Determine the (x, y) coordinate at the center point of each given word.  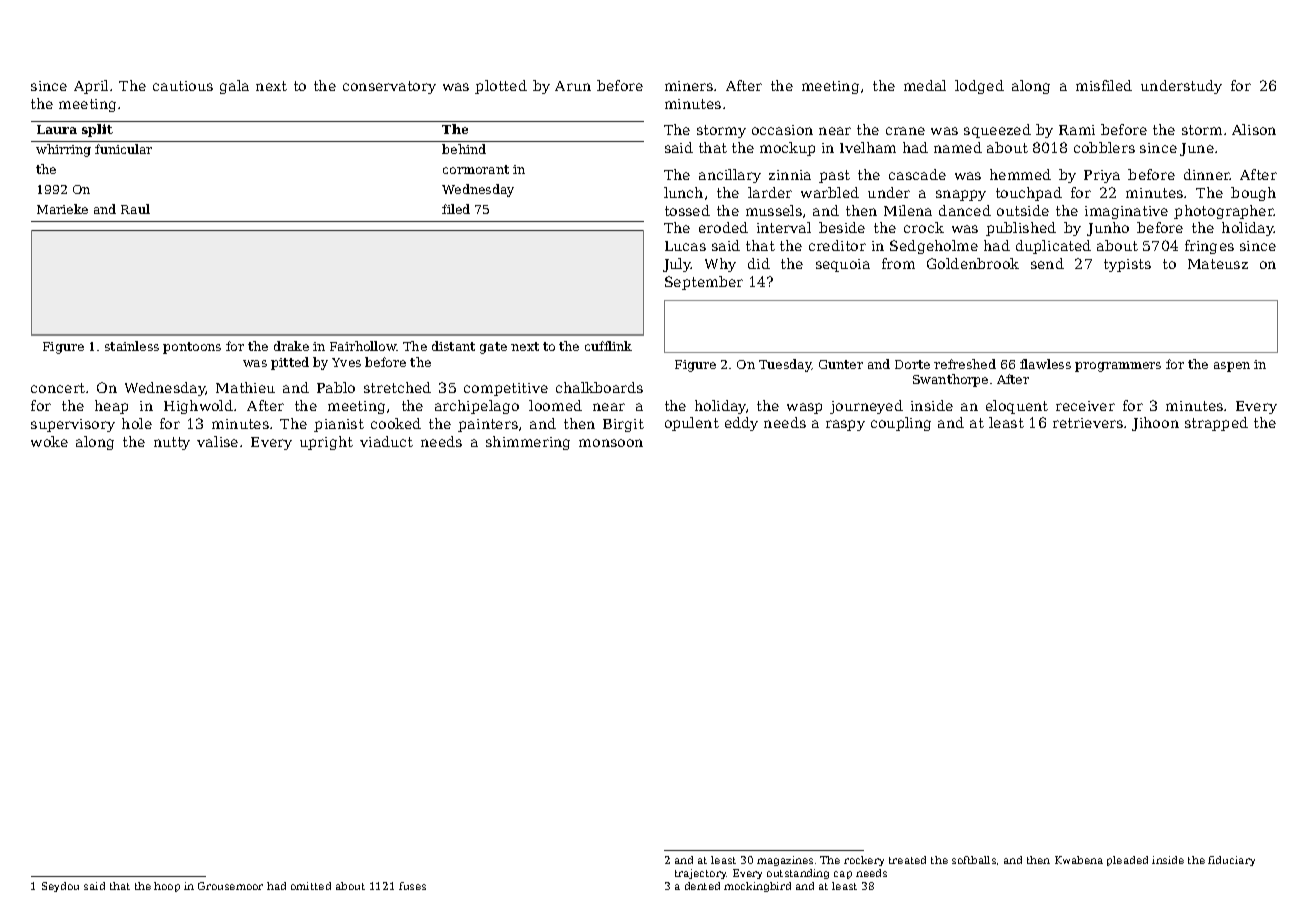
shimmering (528, 443)
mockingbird (757, 887)
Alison (1254, 129)
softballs (974, 860)
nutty (172, 443)
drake (291, 346)
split (97, 130)
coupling (901, 424)
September (704, 283)
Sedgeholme (934, 247)
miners (689, 86)
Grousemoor (230, 886)
